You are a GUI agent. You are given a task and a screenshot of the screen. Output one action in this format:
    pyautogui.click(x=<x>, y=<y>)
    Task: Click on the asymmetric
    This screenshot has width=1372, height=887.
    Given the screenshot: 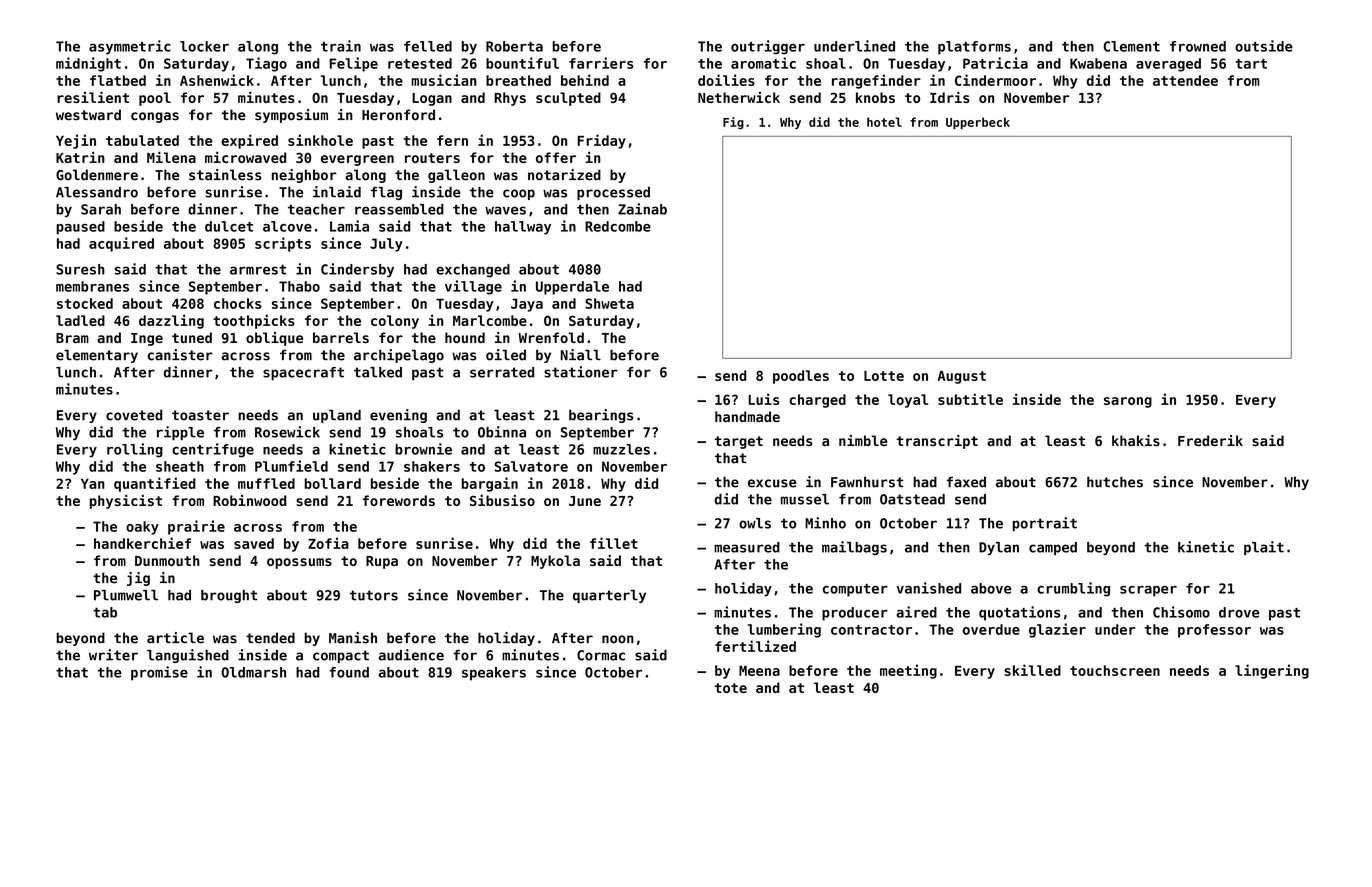 What is the action you would take?
    pyautogui.click(x=130, y=47)
